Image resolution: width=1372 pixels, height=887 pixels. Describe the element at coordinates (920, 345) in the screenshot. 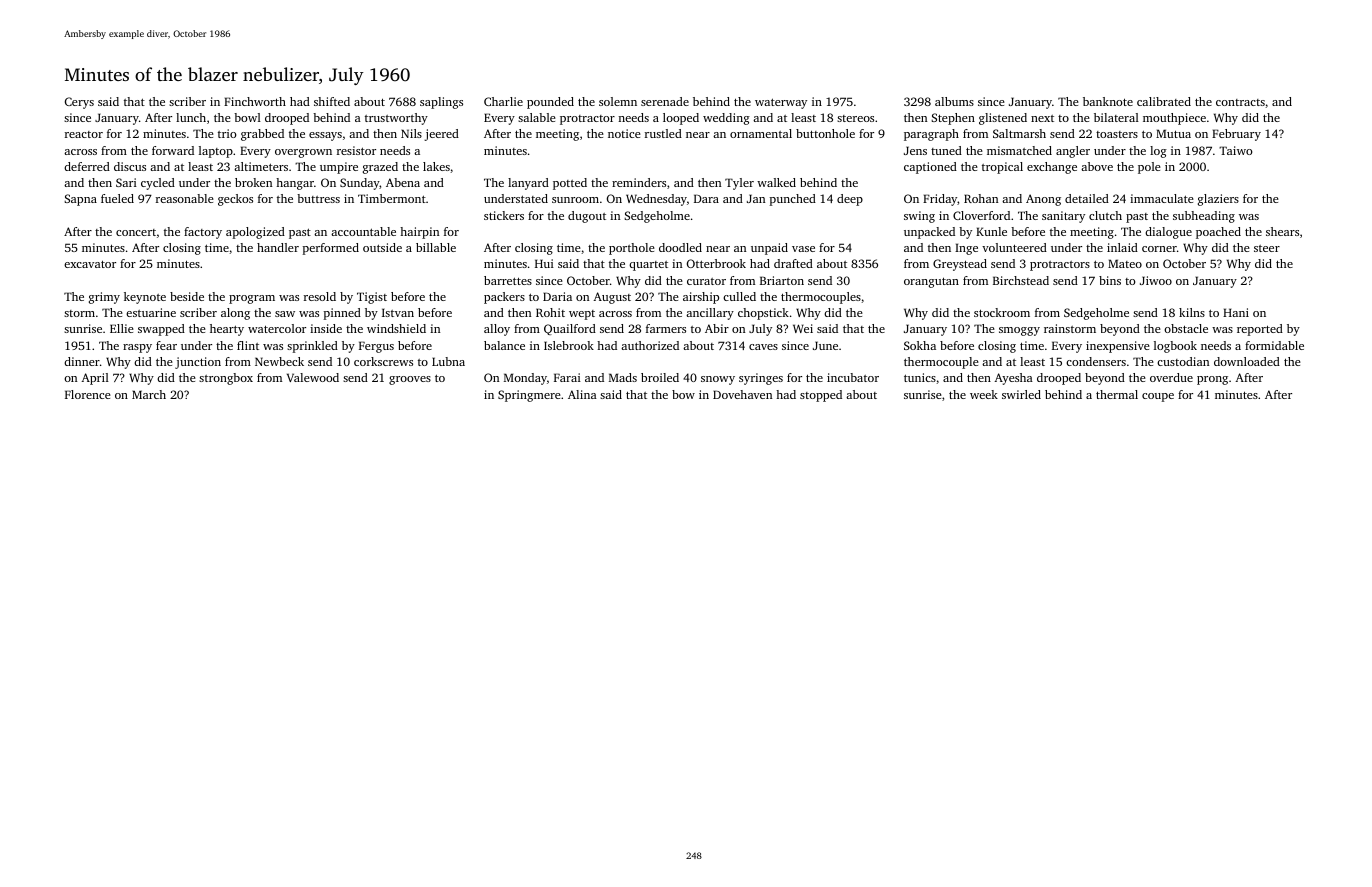

I see `Sokha` at that location.
